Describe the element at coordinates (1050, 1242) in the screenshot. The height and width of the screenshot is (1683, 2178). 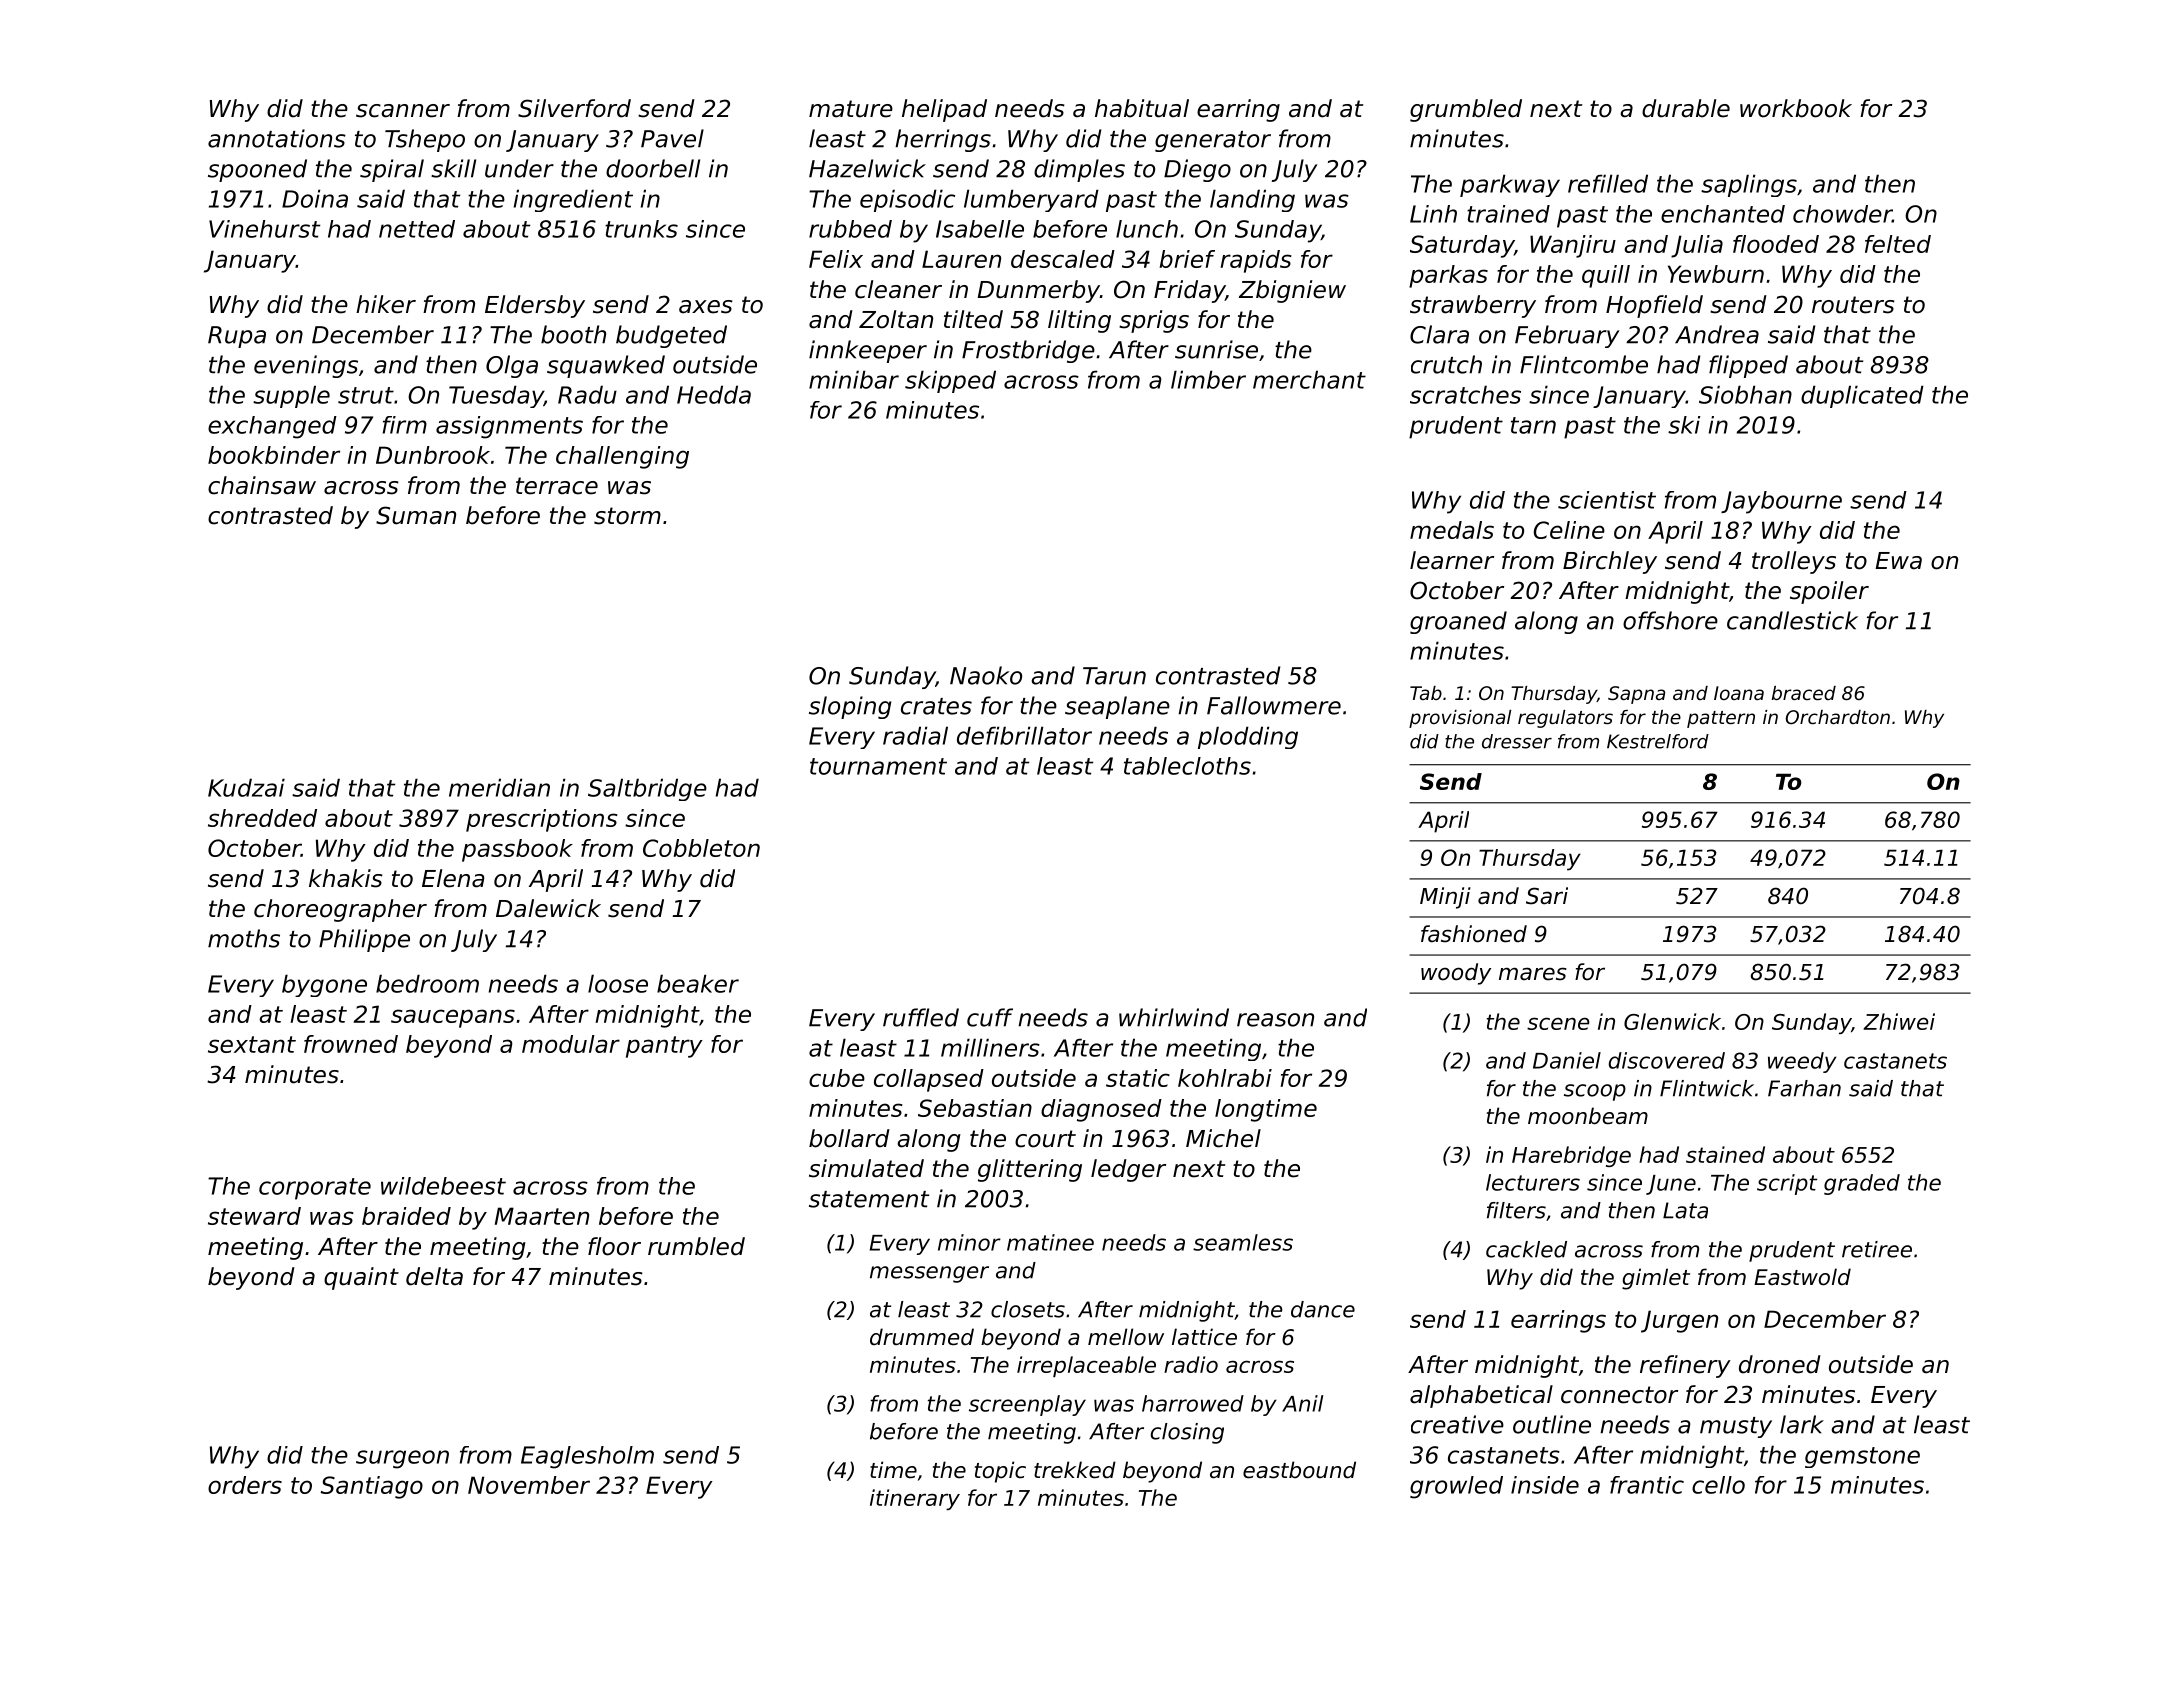
I see `matinee` at that location.
